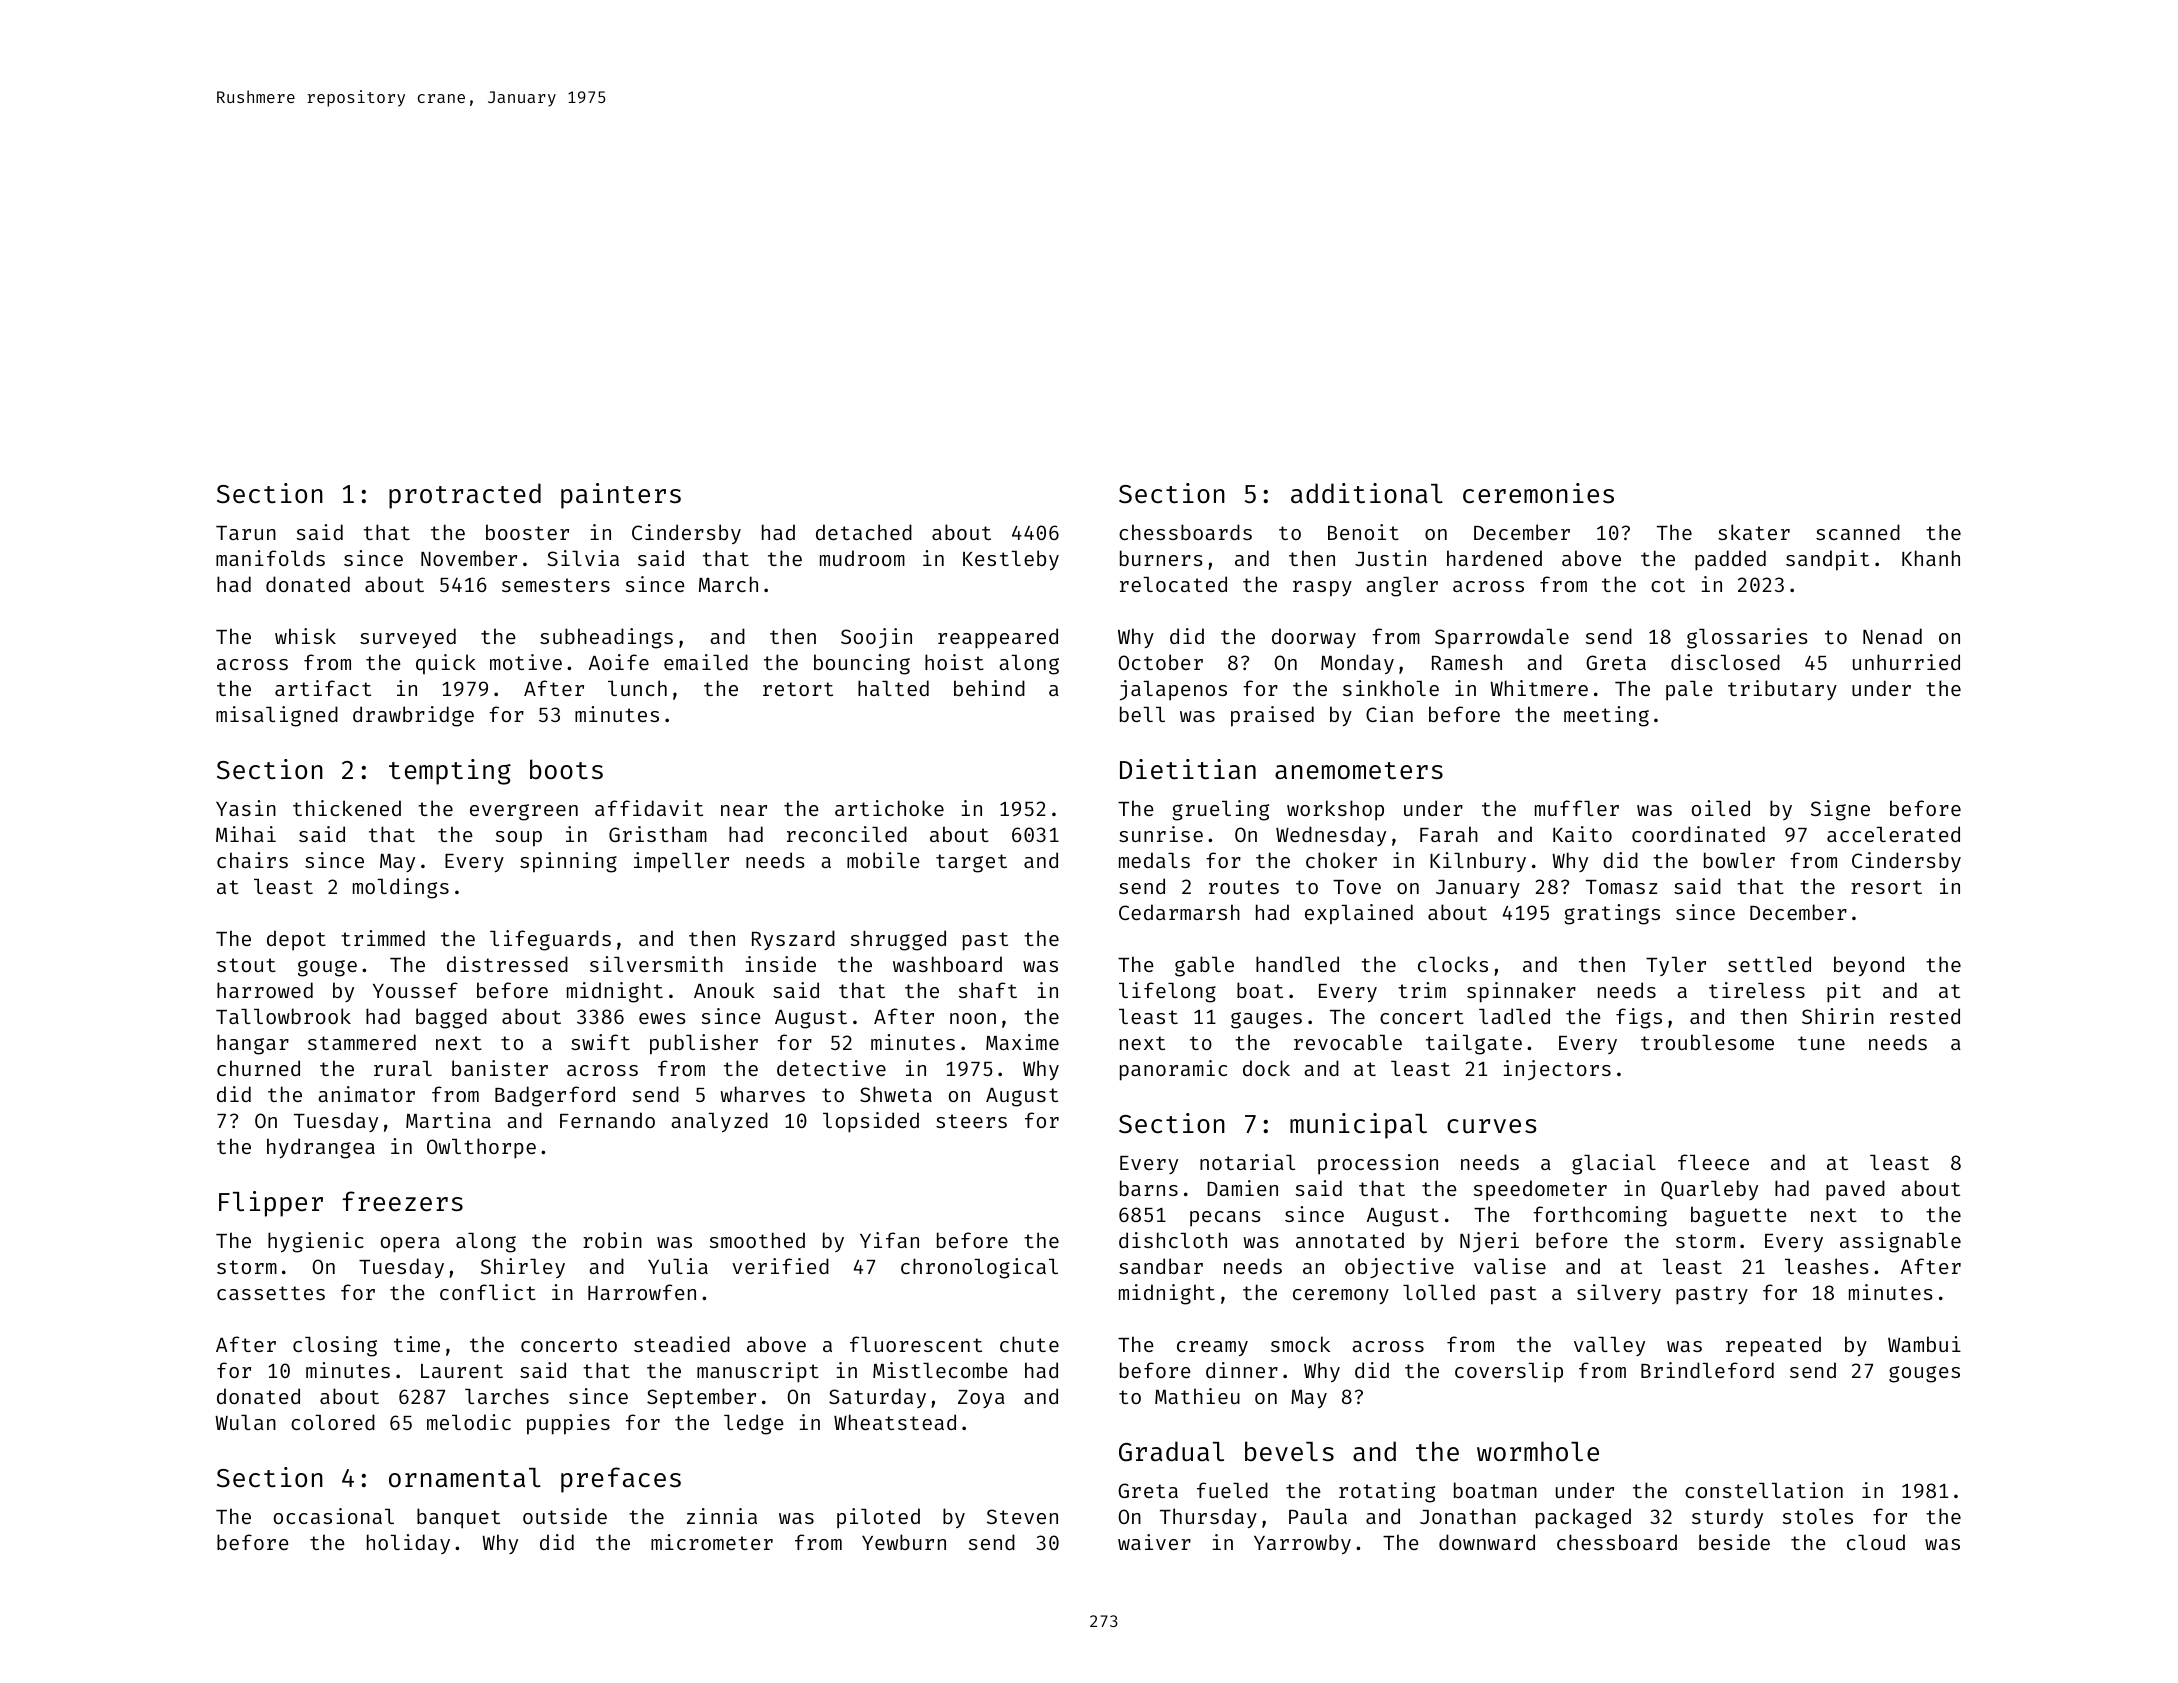 The image size is (2178, 1683). Describe the element at coordinates (1924, 1344) in the screenshot. I see `Wambui` at that location.
